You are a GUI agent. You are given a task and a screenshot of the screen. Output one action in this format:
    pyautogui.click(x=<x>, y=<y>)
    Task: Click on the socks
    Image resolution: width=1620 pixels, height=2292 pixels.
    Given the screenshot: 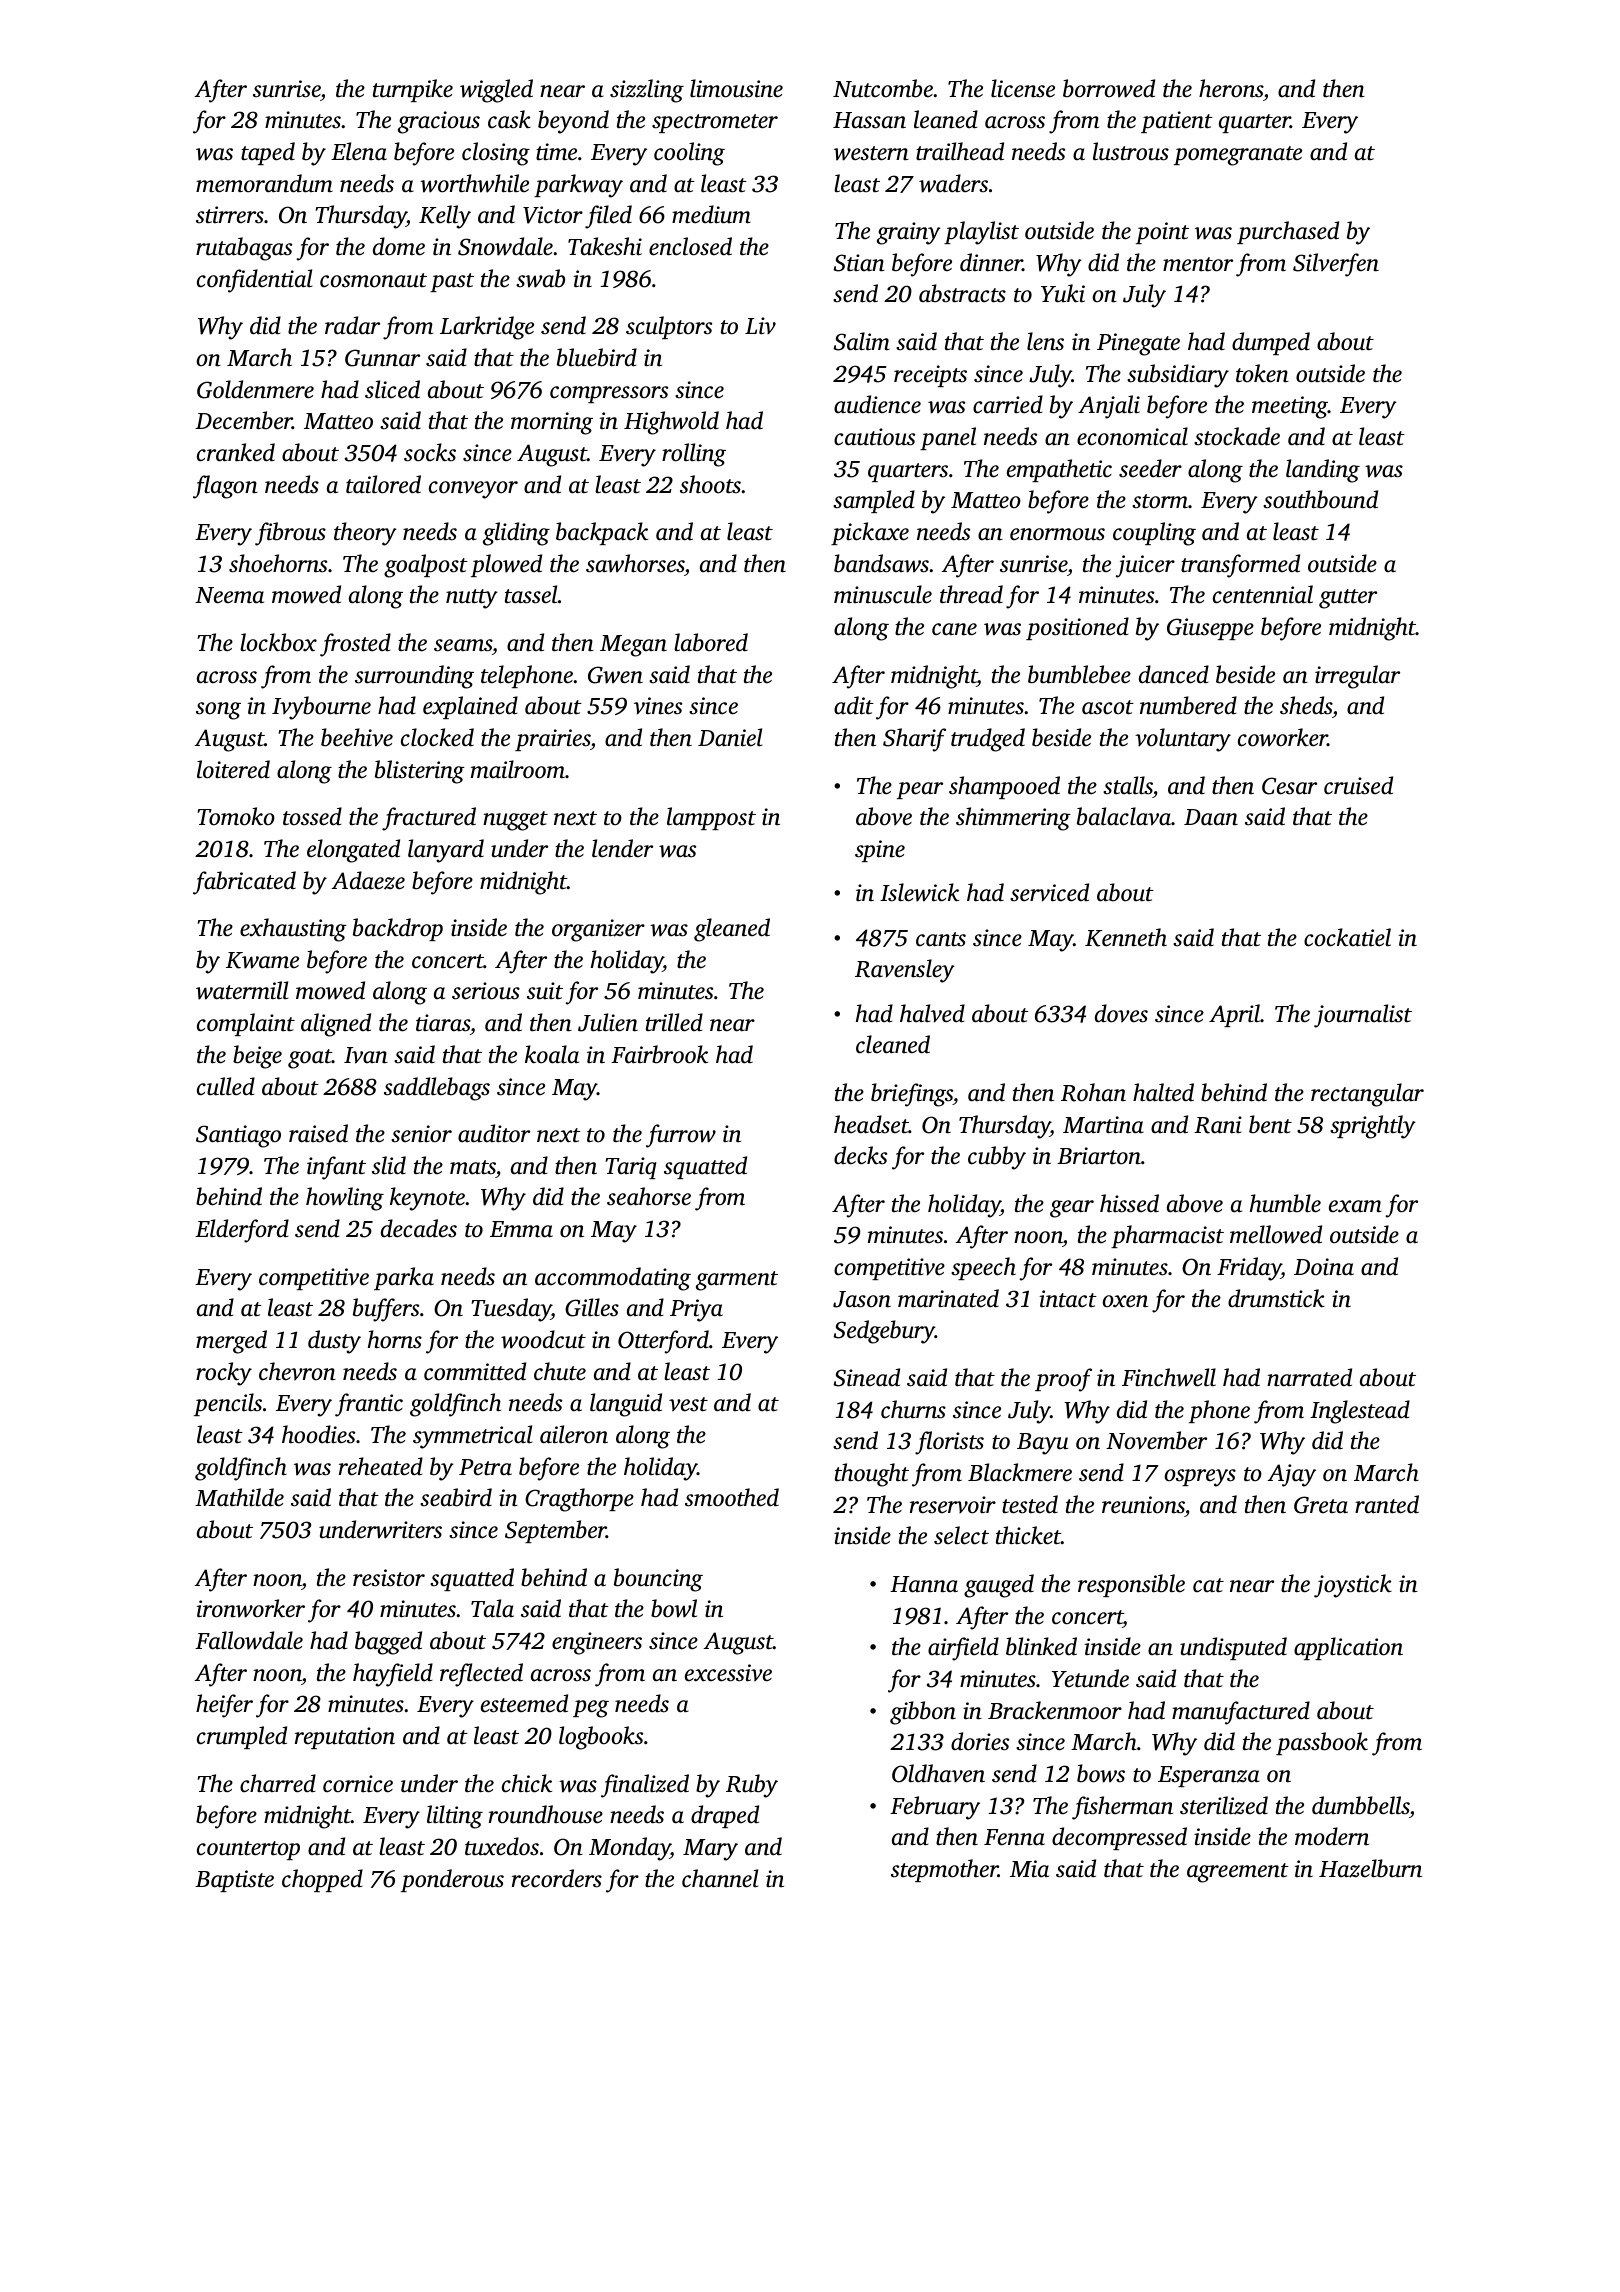 What is the action you would take?
    pyautogui.click(x=430, y=452)
